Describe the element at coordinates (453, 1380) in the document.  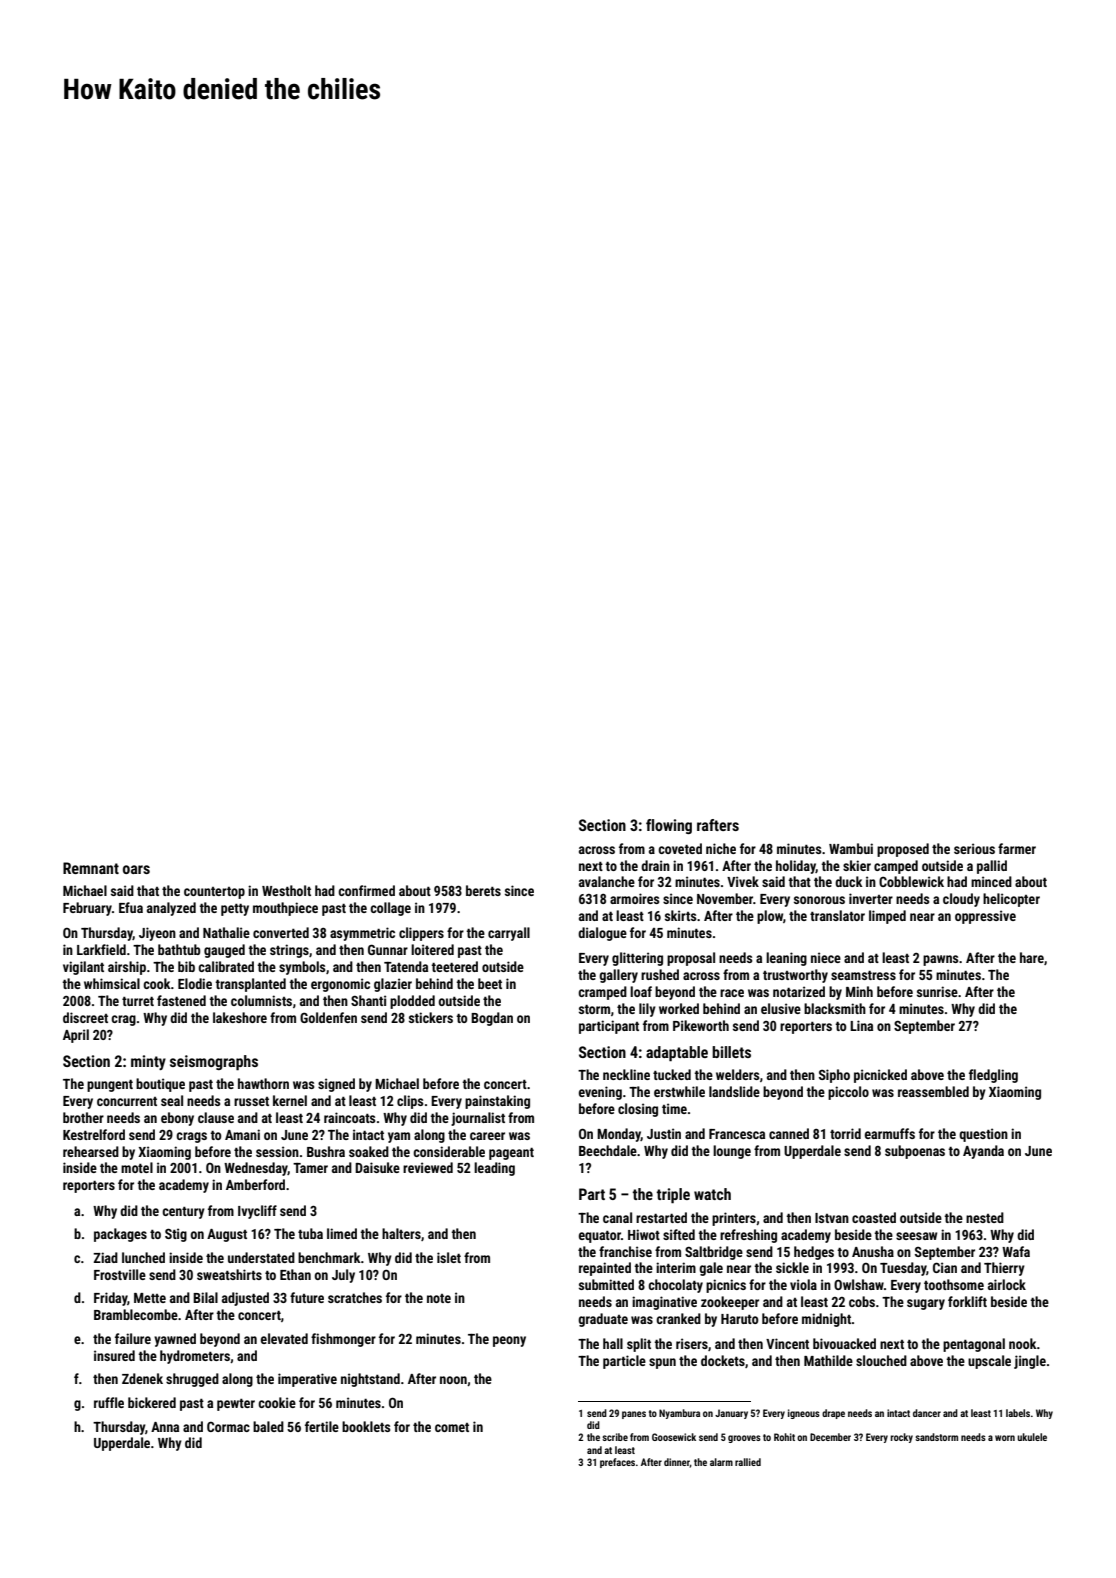
I see `noon` at that location.
